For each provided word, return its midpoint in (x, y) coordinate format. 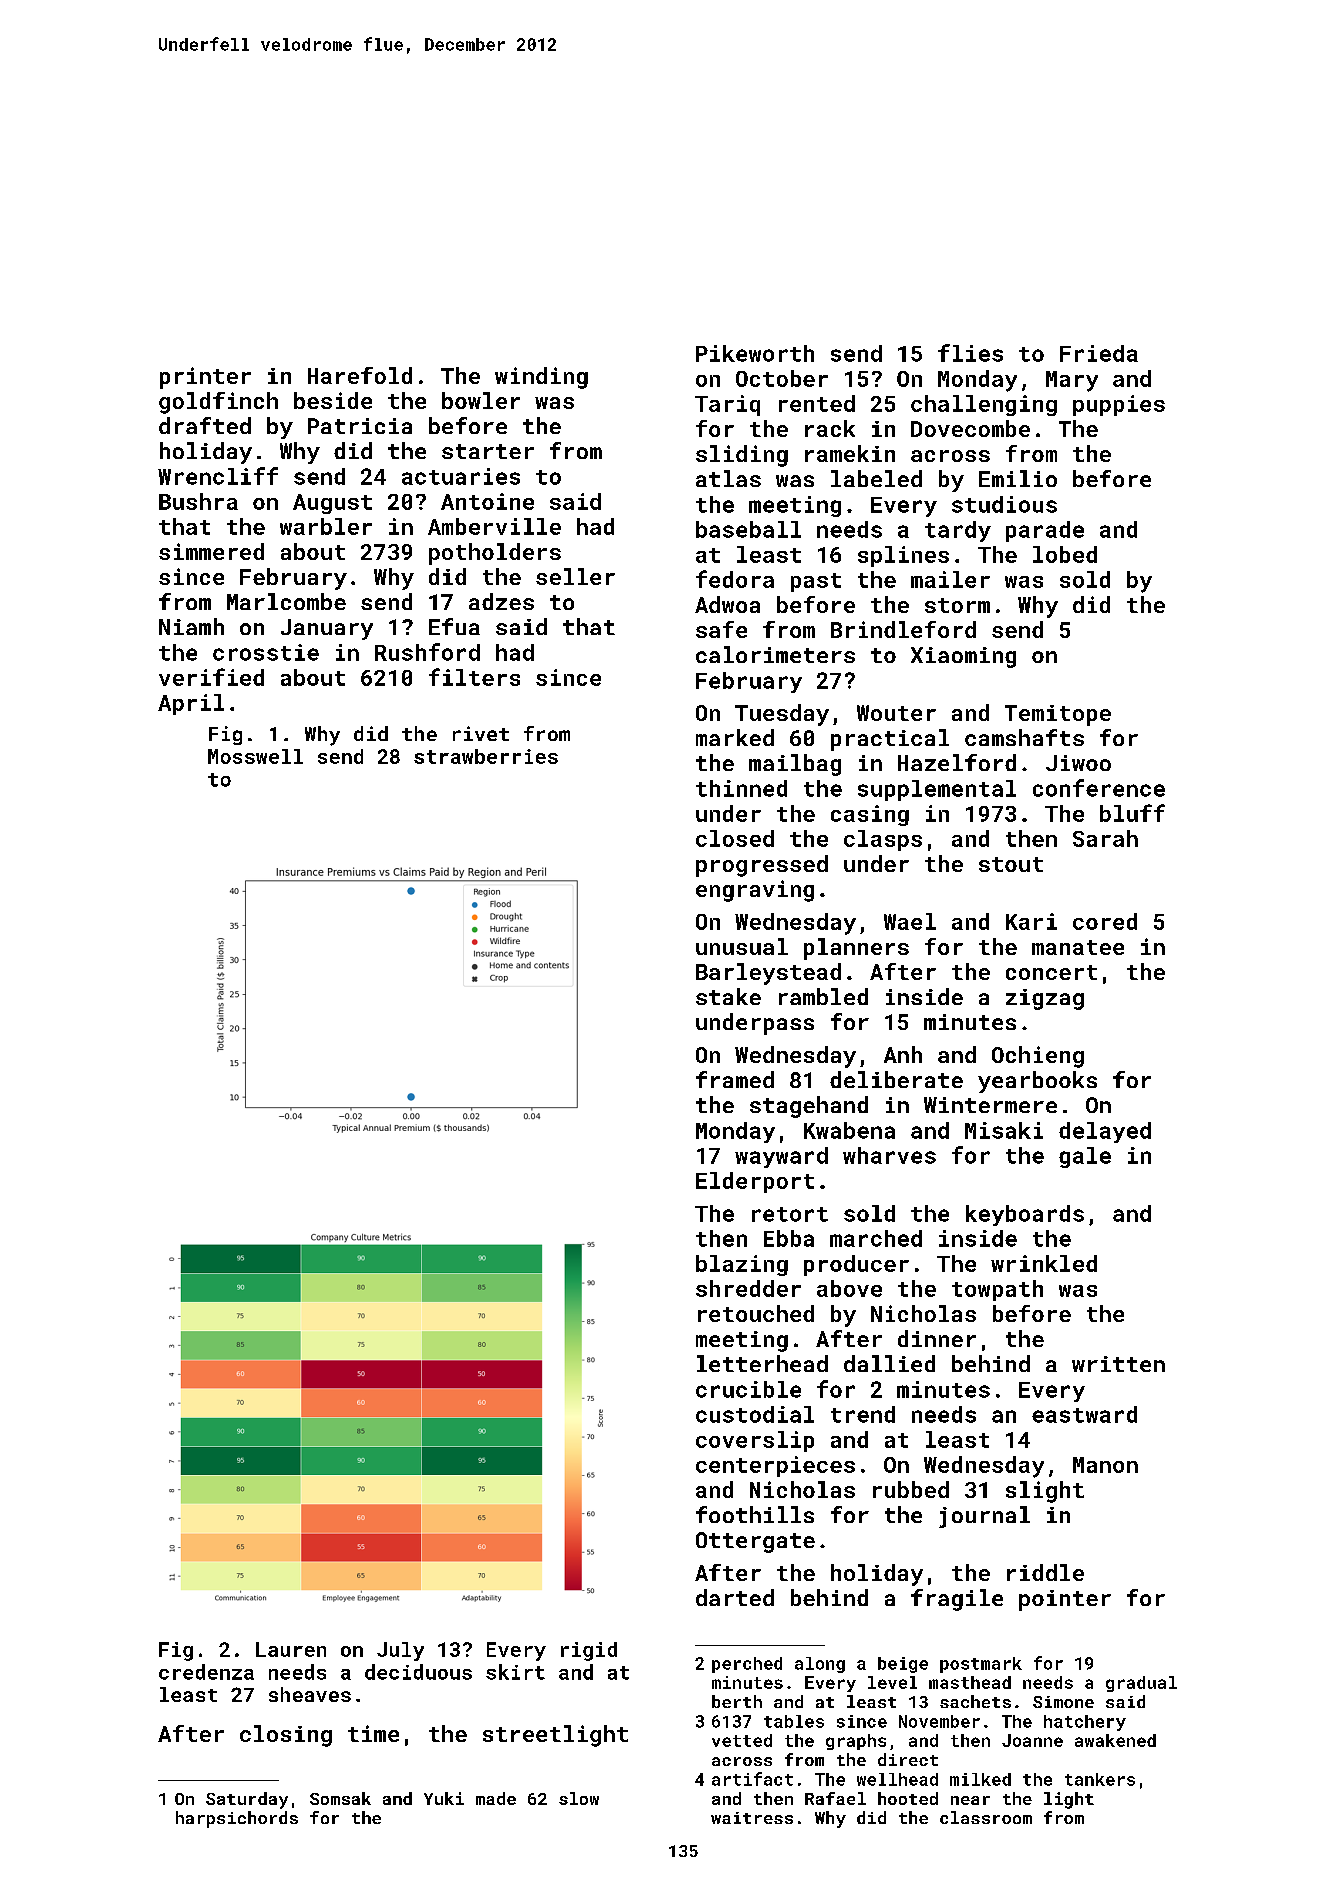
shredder (748, 1288)
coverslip (755, 1441)
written (1118, 1364)
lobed (1065, 554)
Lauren (291, 1649)
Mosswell (255, 756)
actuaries (461, 476)
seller (575, 576)
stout (1011, 864)
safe (721, 629)
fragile (957, 1600)
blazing (742, 1265)
